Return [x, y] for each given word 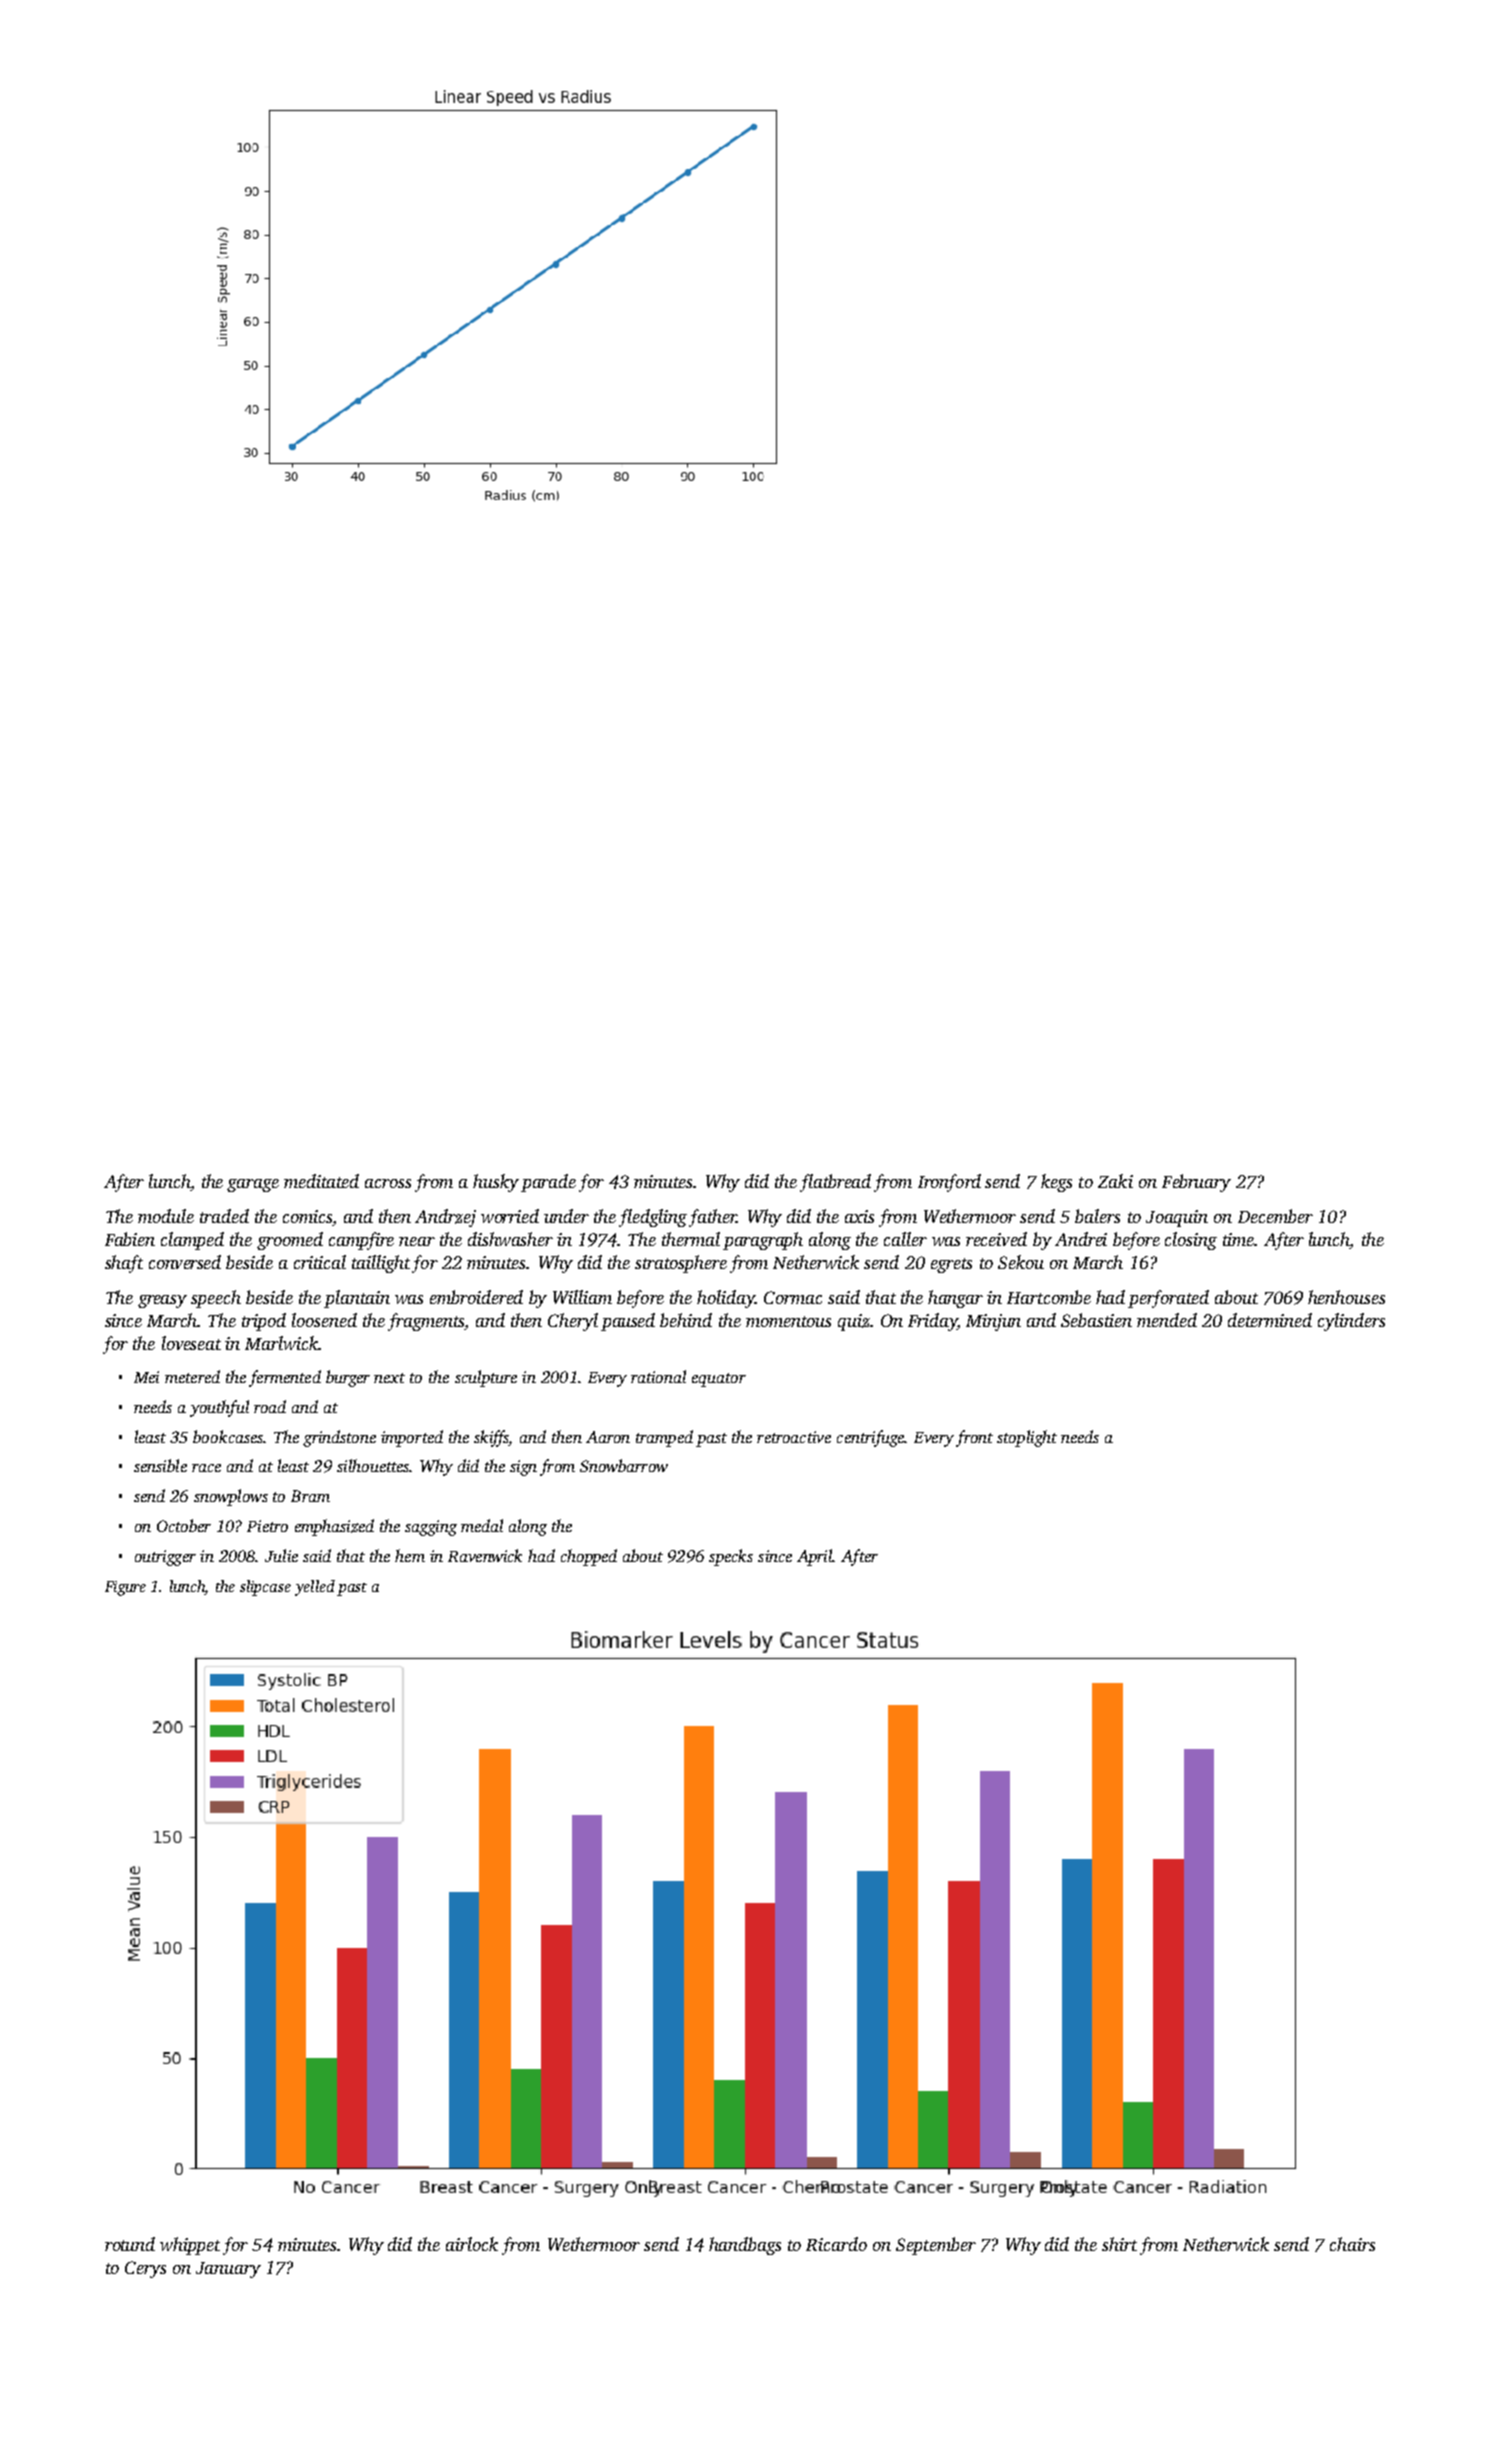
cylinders [1351, 1322]
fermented [285, 1378]
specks [731, 1557]
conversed [185, 1262]
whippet [190, 2246]
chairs [1352, 2244]
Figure [125, 1588]
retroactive [794, 1437]
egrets [951, 1265]
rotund [130, 2244]
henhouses [1346, 1297]
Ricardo [836, 2244]
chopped [589, 1557]
